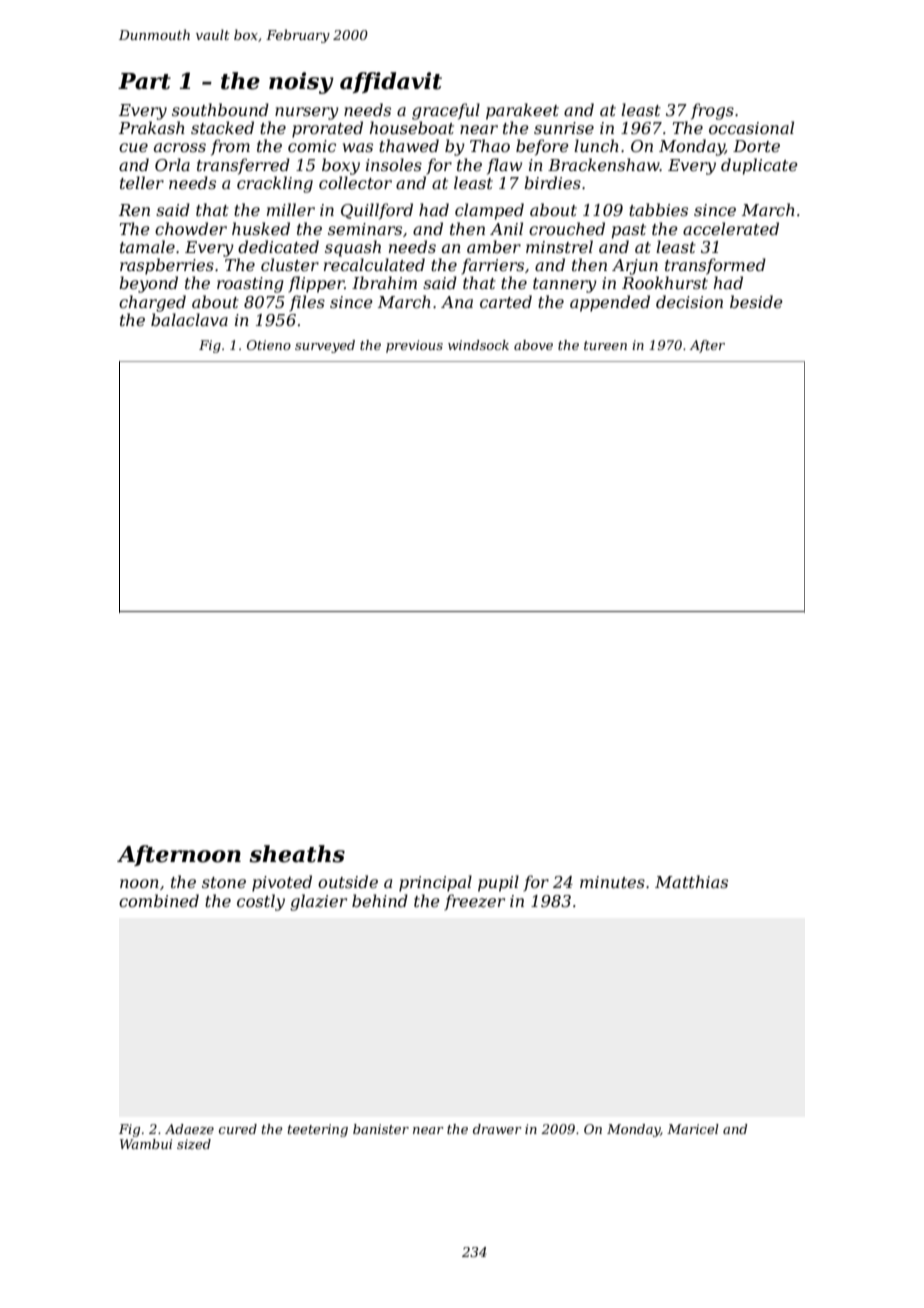 The width and height of the page is (924, 1308). What do you see at coordinates (533, 345) in the page?
I see `above` at bounding box center [533, 345].
